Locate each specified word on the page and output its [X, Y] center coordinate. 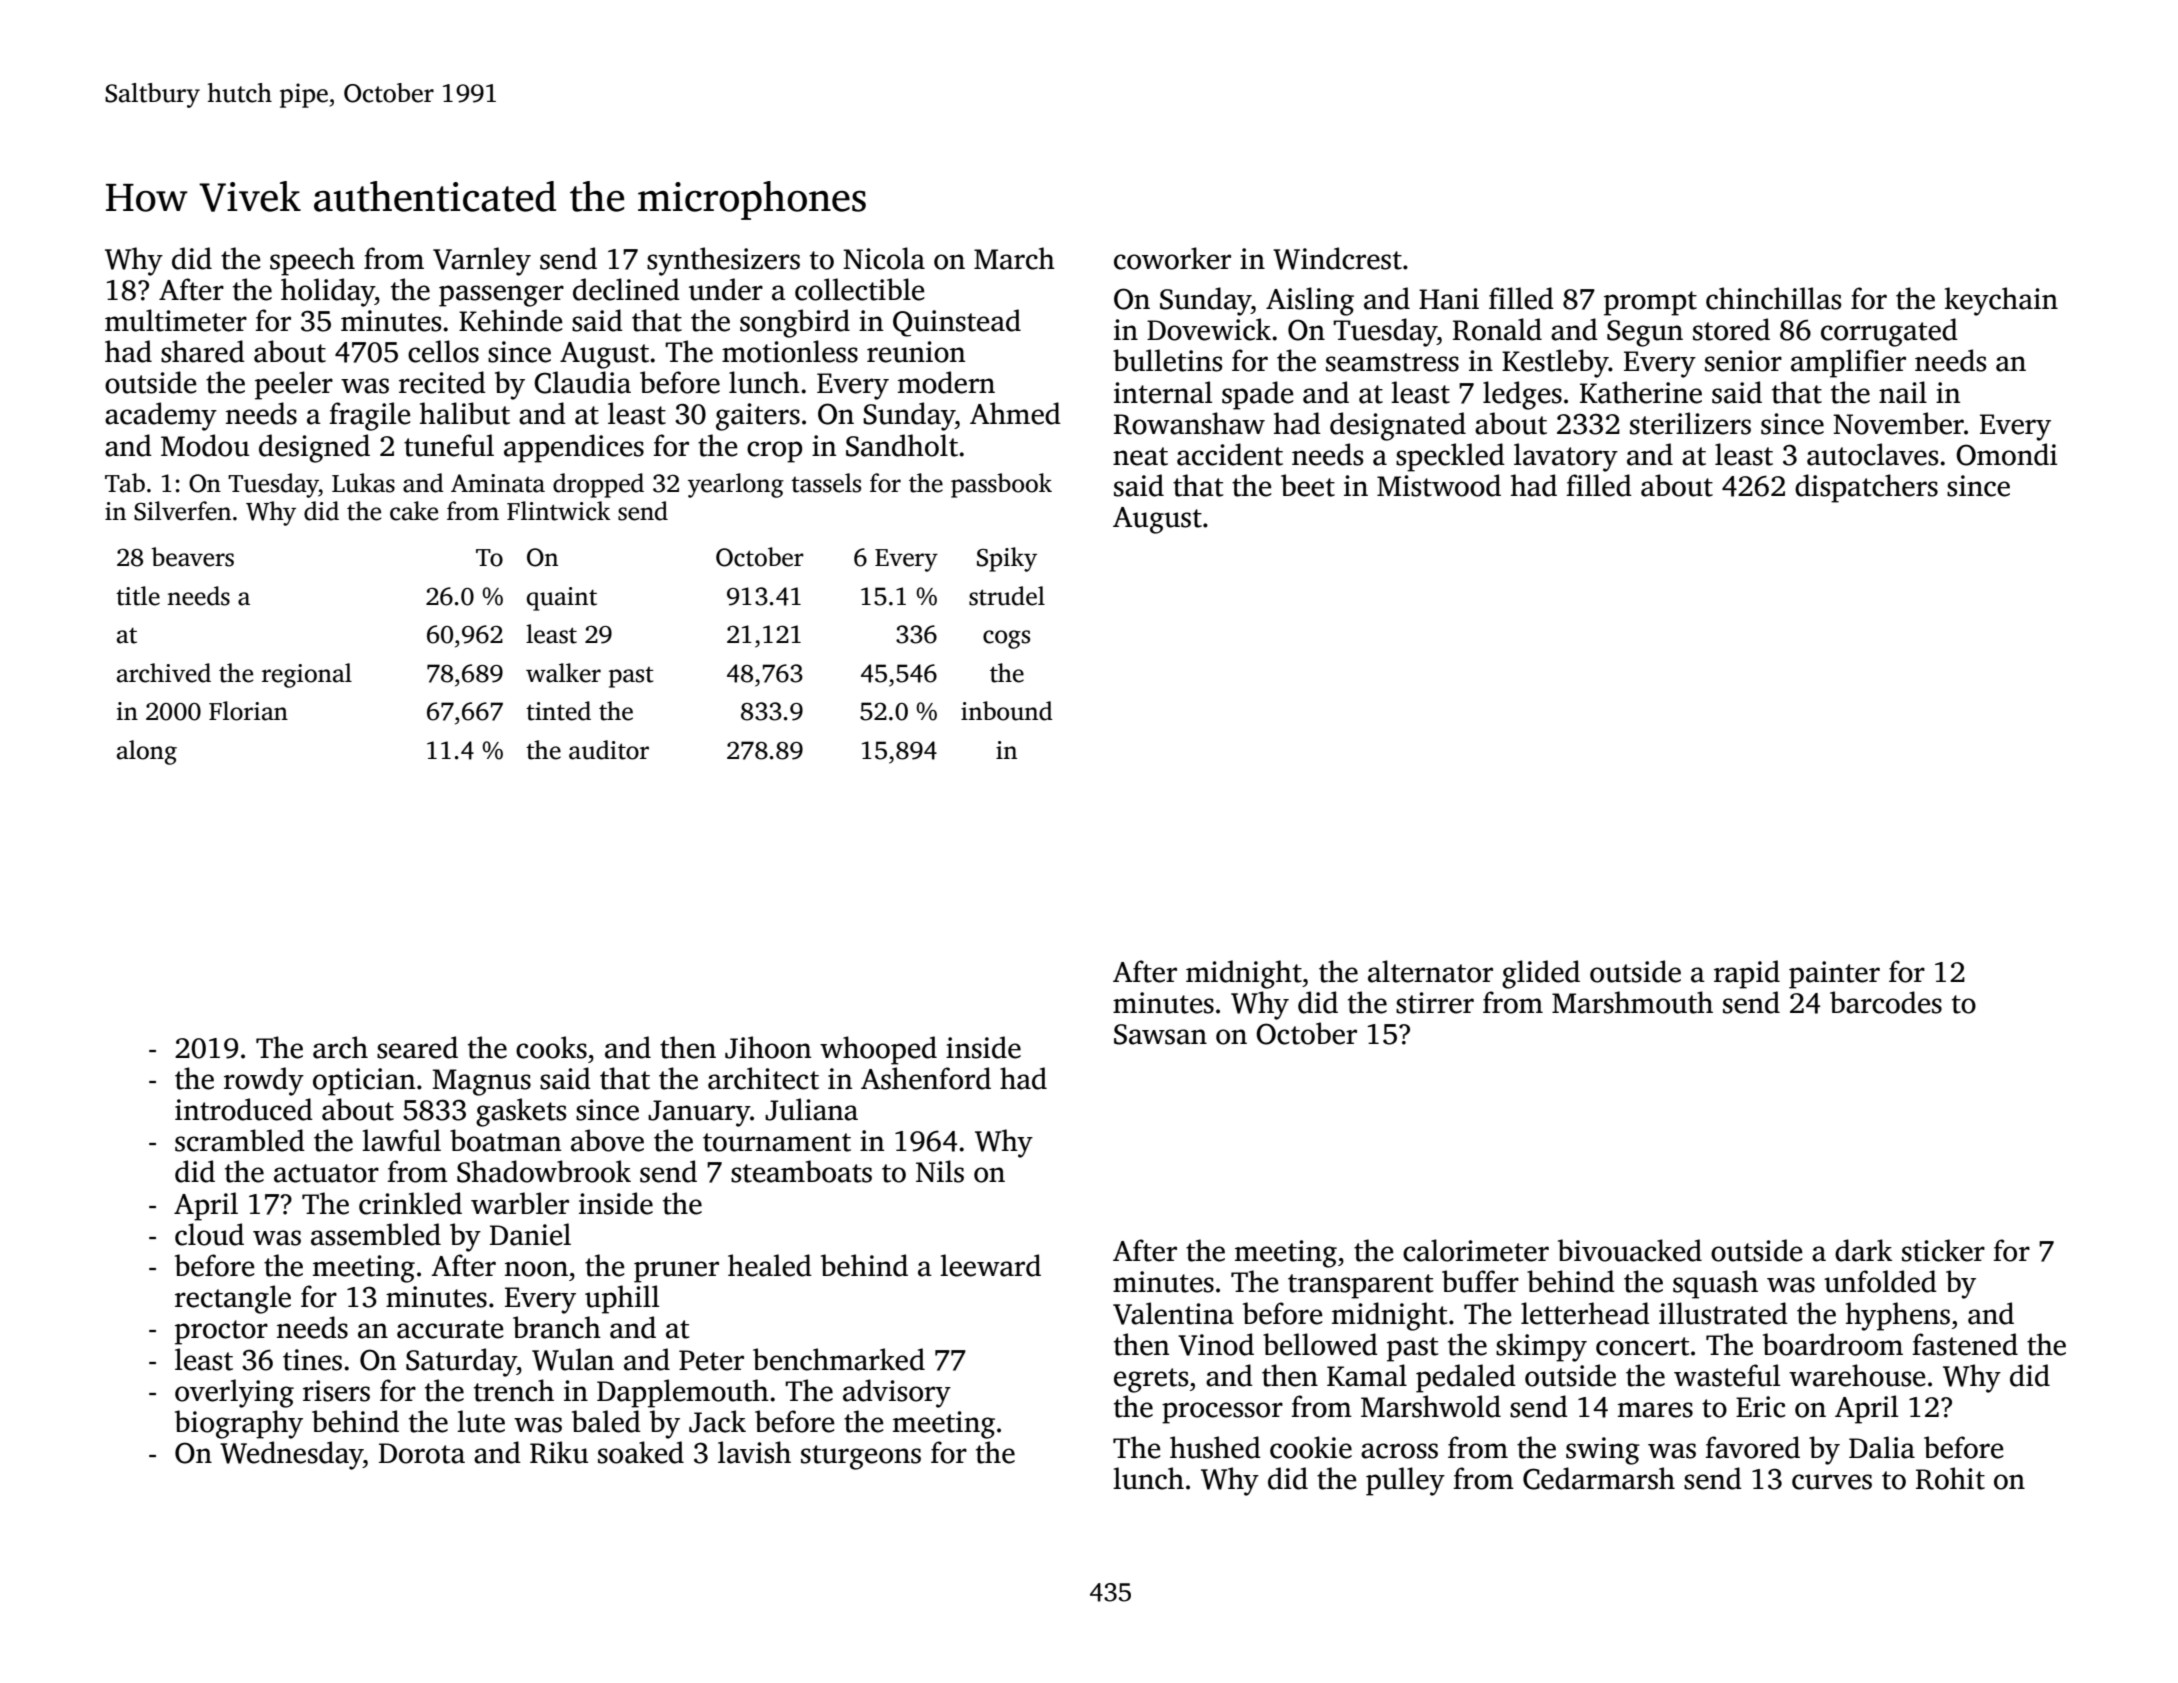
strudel [1007, 596]
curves [1832, 1482]
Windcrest [1337, 258]
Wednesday [291, 1455]
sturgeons [861, 1457]
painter [1834, 975]
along [147, 752]
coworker [1172, 258]
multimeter [176, 320]
